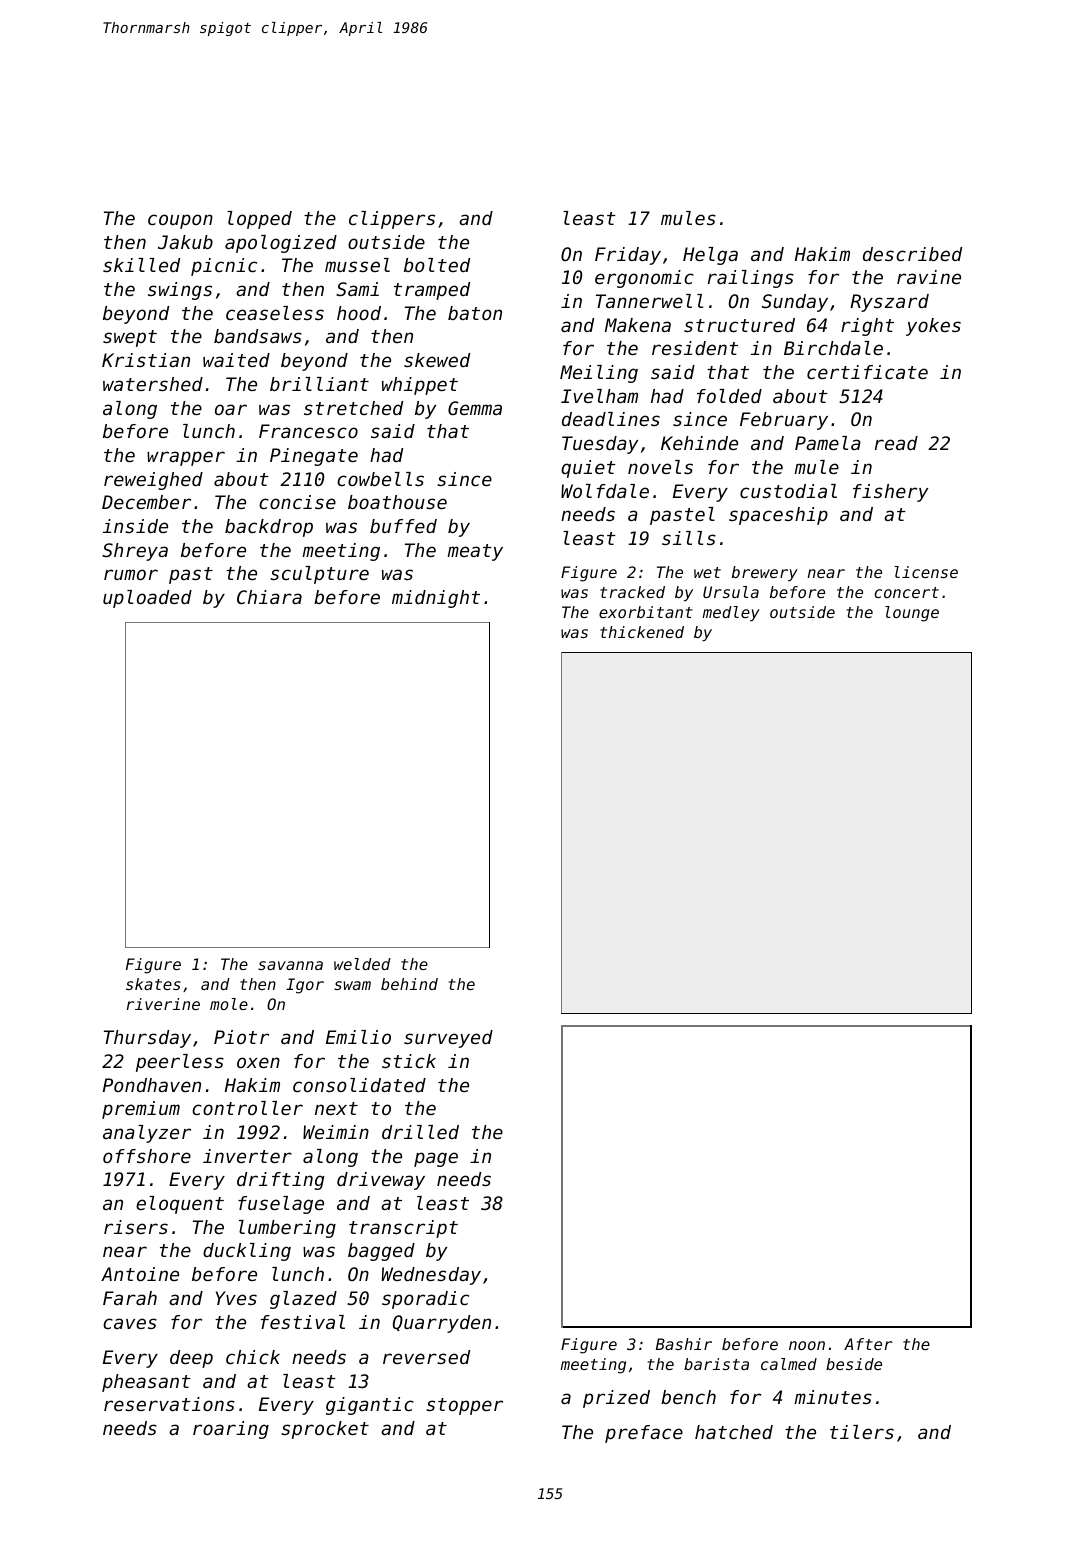  Describe the element at coordinates (731, 614) in the screenshot. I see `medley` at that location.
